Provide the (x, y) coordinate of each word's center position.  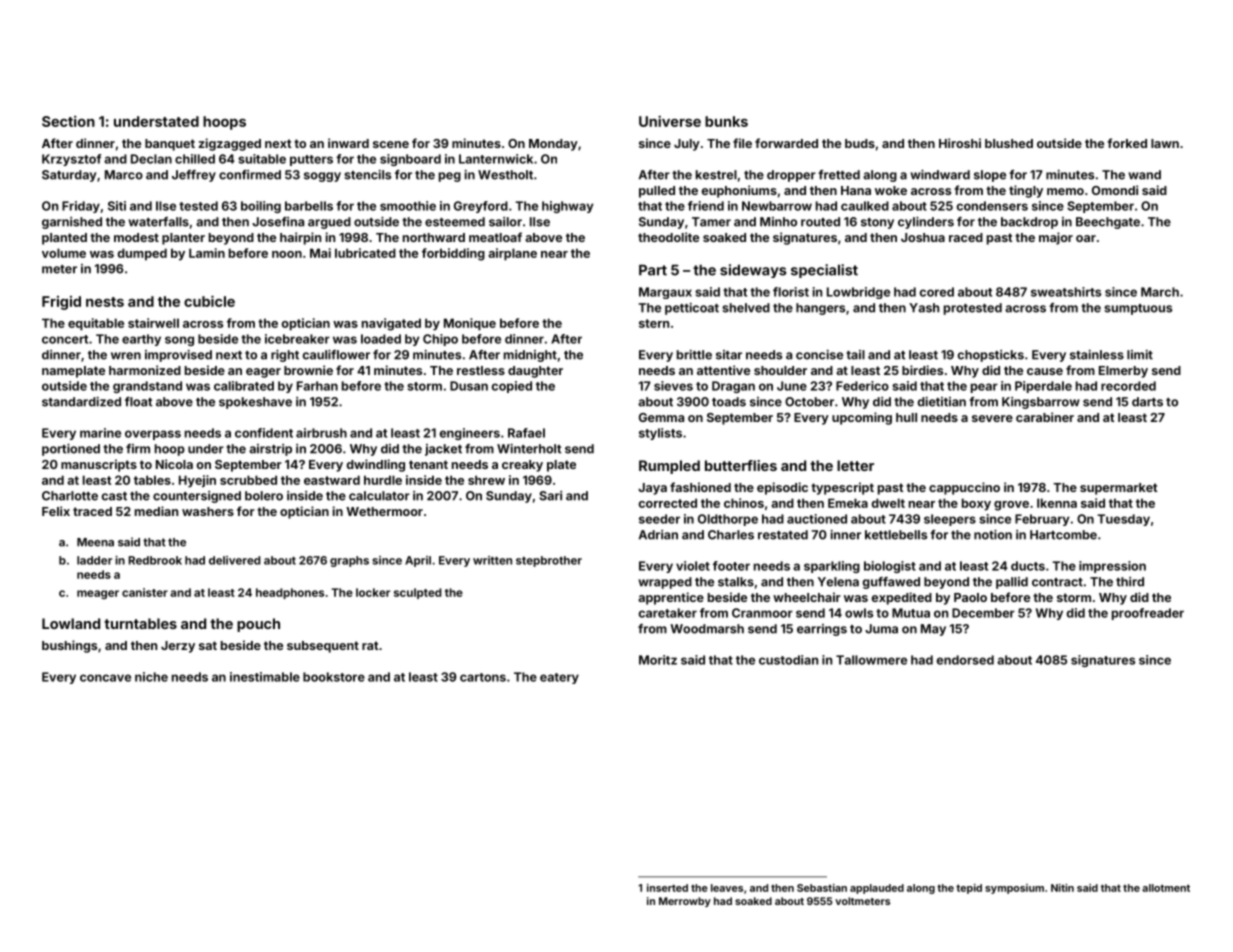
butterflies (741, 465)
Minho (778, 222)
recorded (1128, 386)
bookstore (334, 677)
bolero (264, 496)
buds (860, 143)
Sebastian (822, 888)
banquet (170, 145)
